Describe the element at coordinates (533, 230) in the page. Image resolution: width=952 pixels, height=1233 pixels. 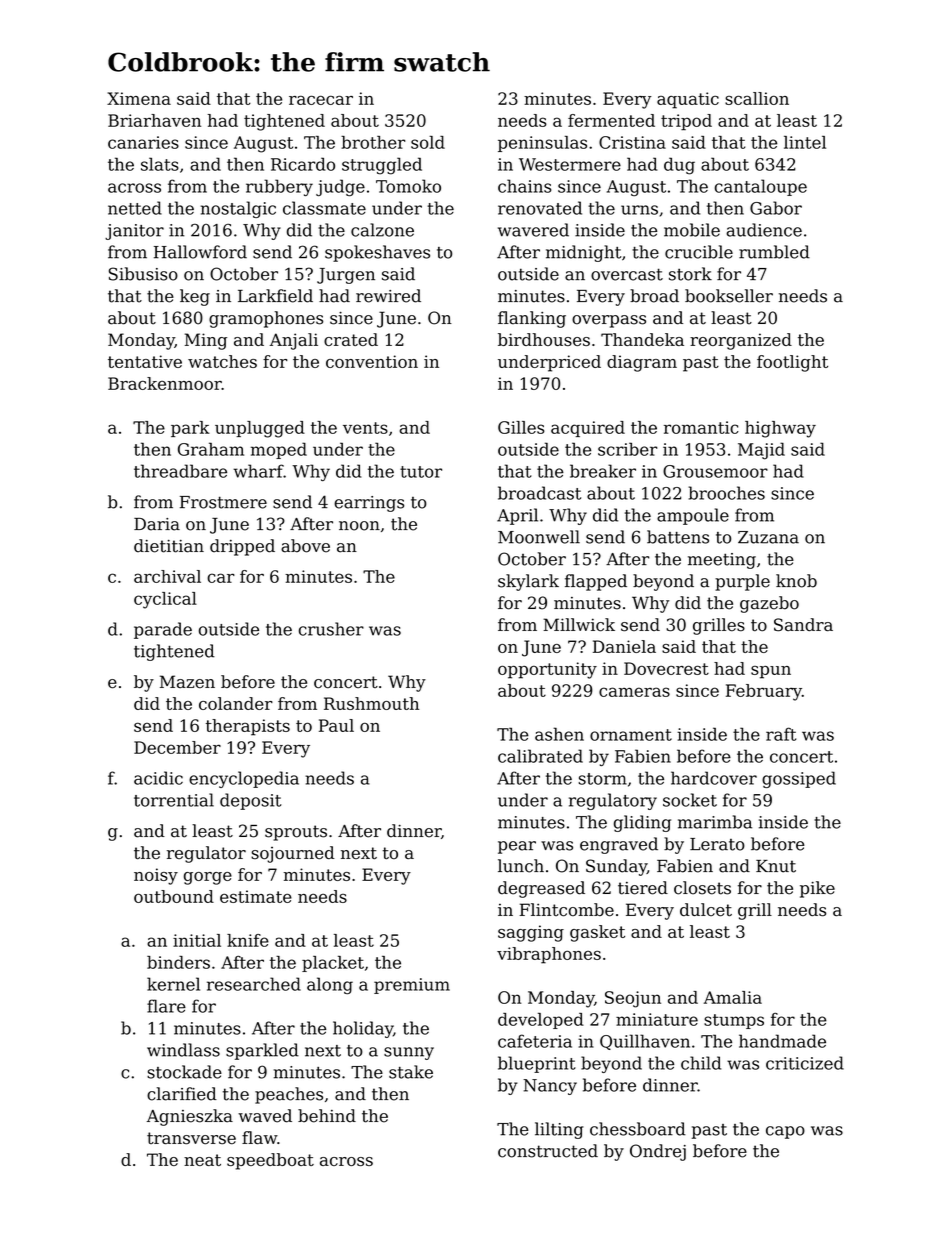
I see `wavered` at that location.
